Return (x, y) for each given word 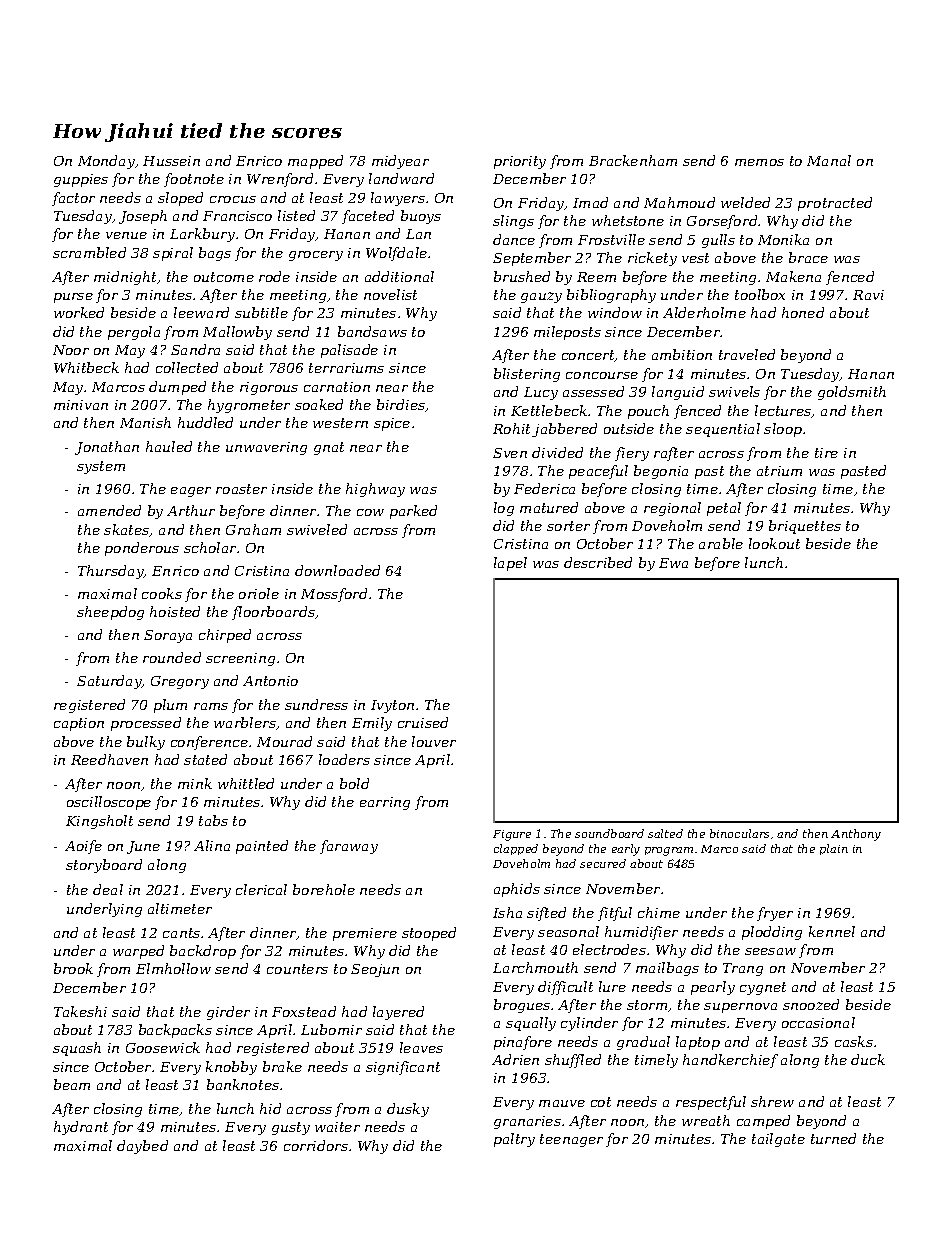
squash (77, 1049)
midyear (400, 162)
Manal (829, 160)
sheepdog (110, 613)
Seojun (375, 970)
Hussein (171, 161)
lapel (510, 564)
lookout (774, 543)
